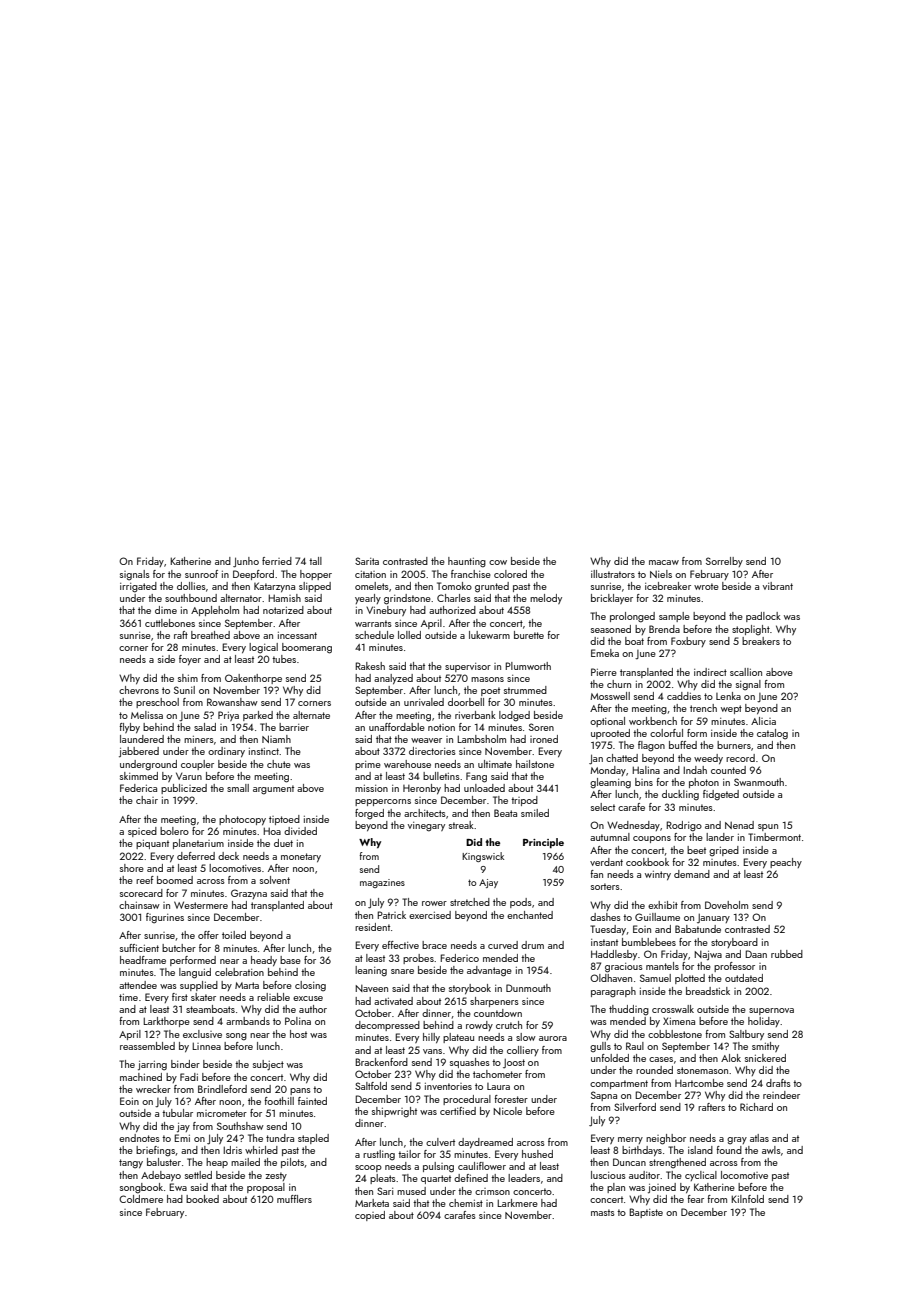 The height and width of the image is (1308, 924). What do you see at coordinates (604, 672) in the image?
I see `Pierre` at bounding box center [604, 672].
